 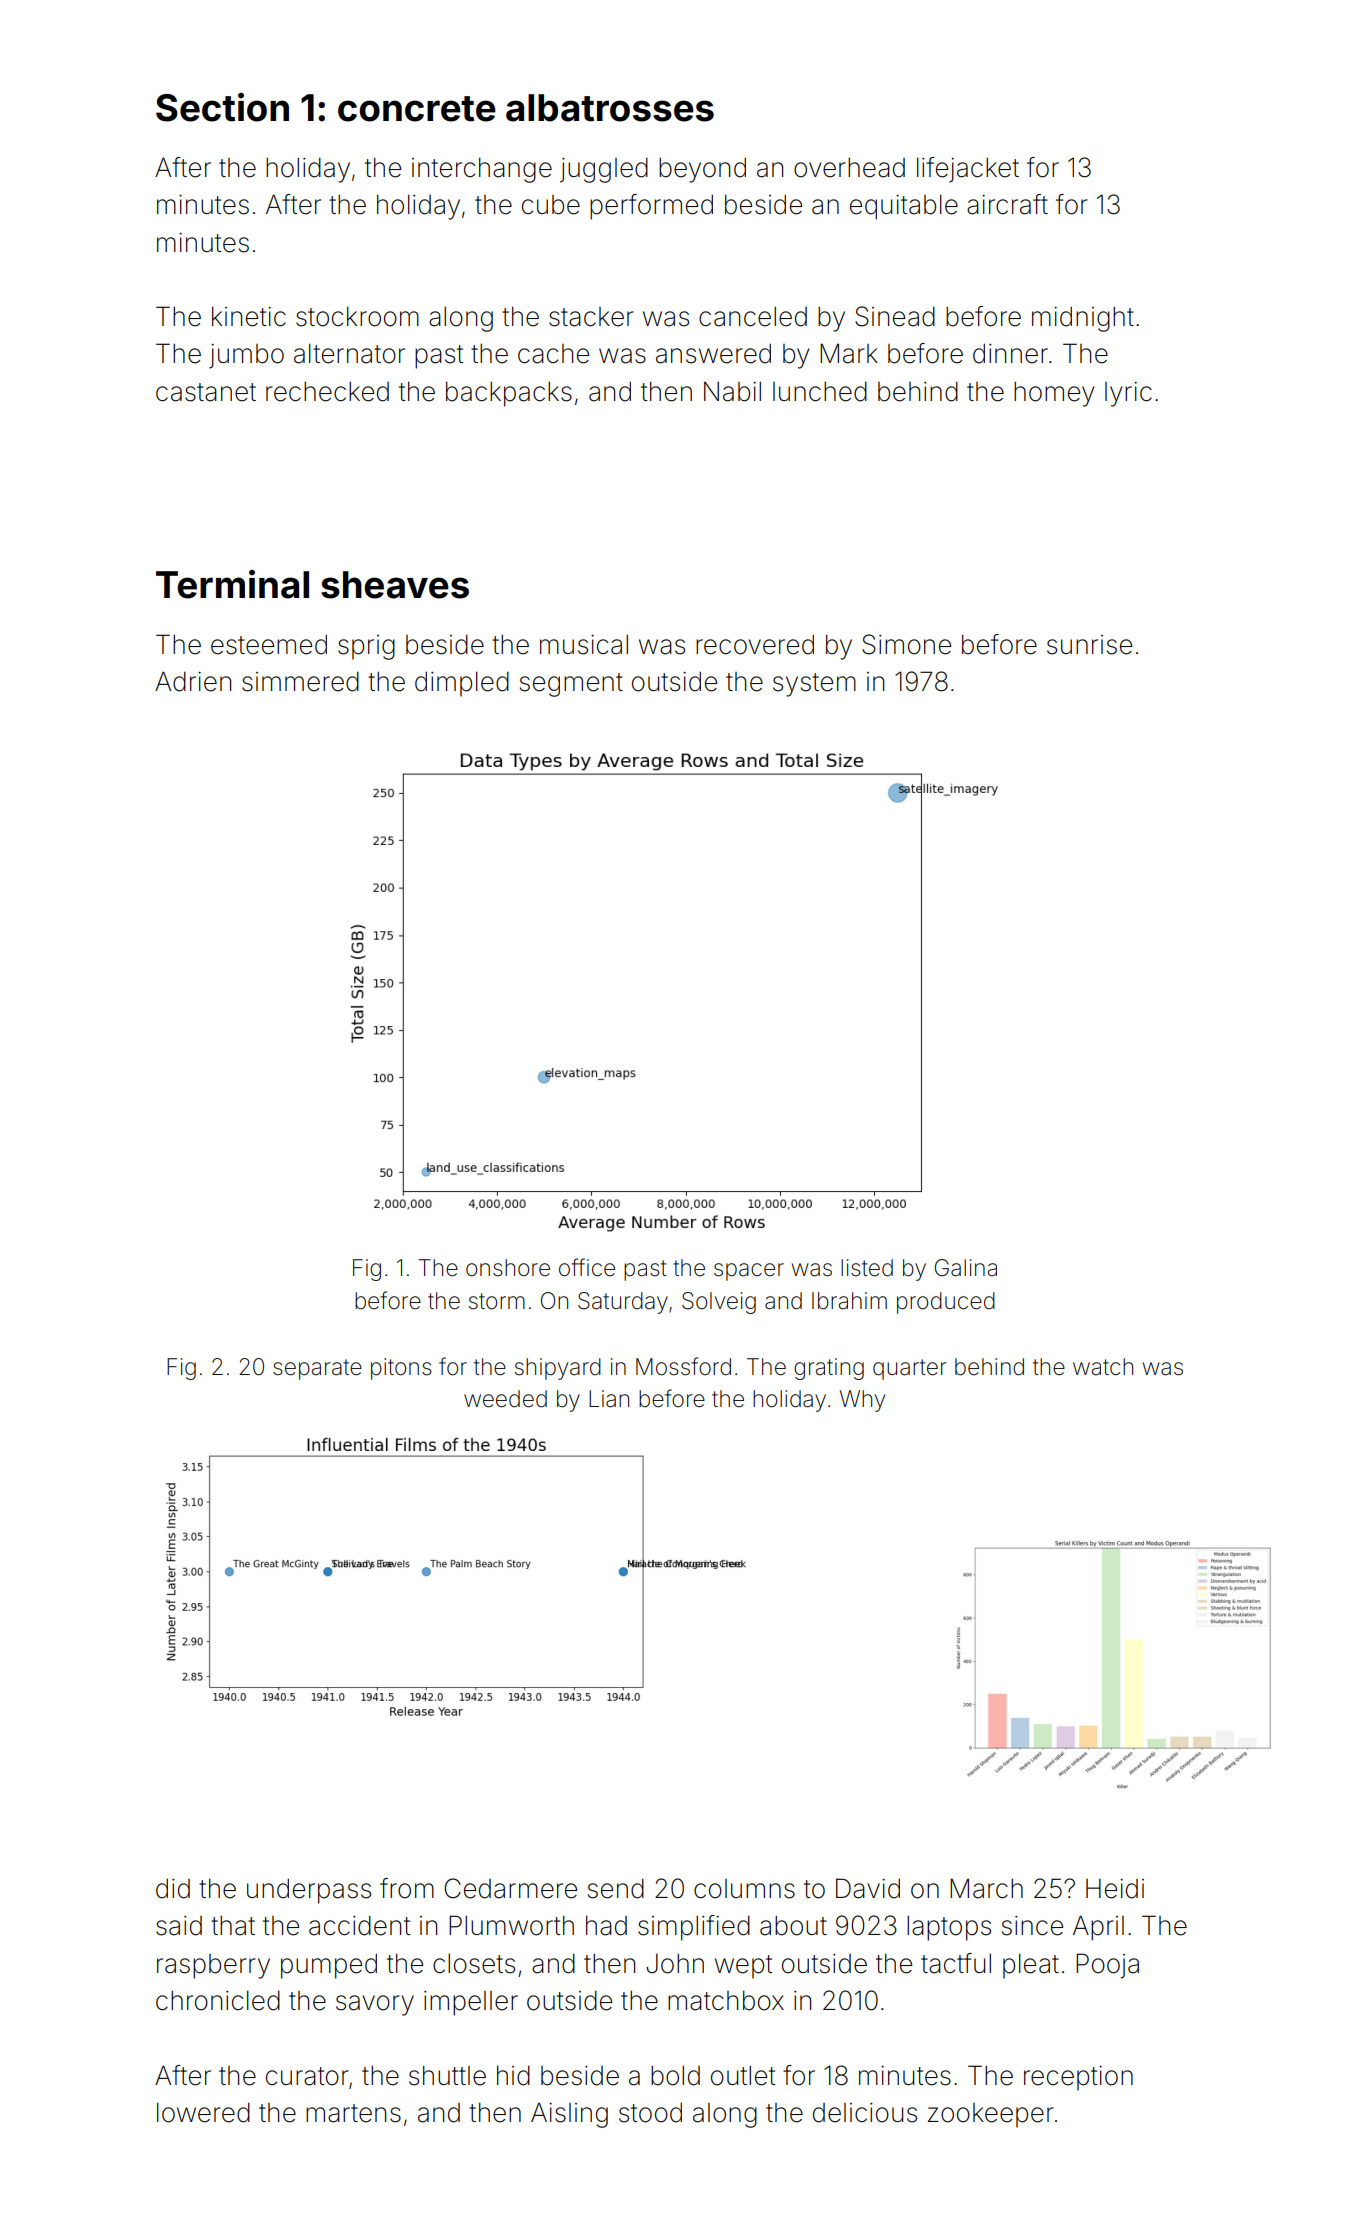 I want to click on sunrise, so click(x=1089, y=645).
